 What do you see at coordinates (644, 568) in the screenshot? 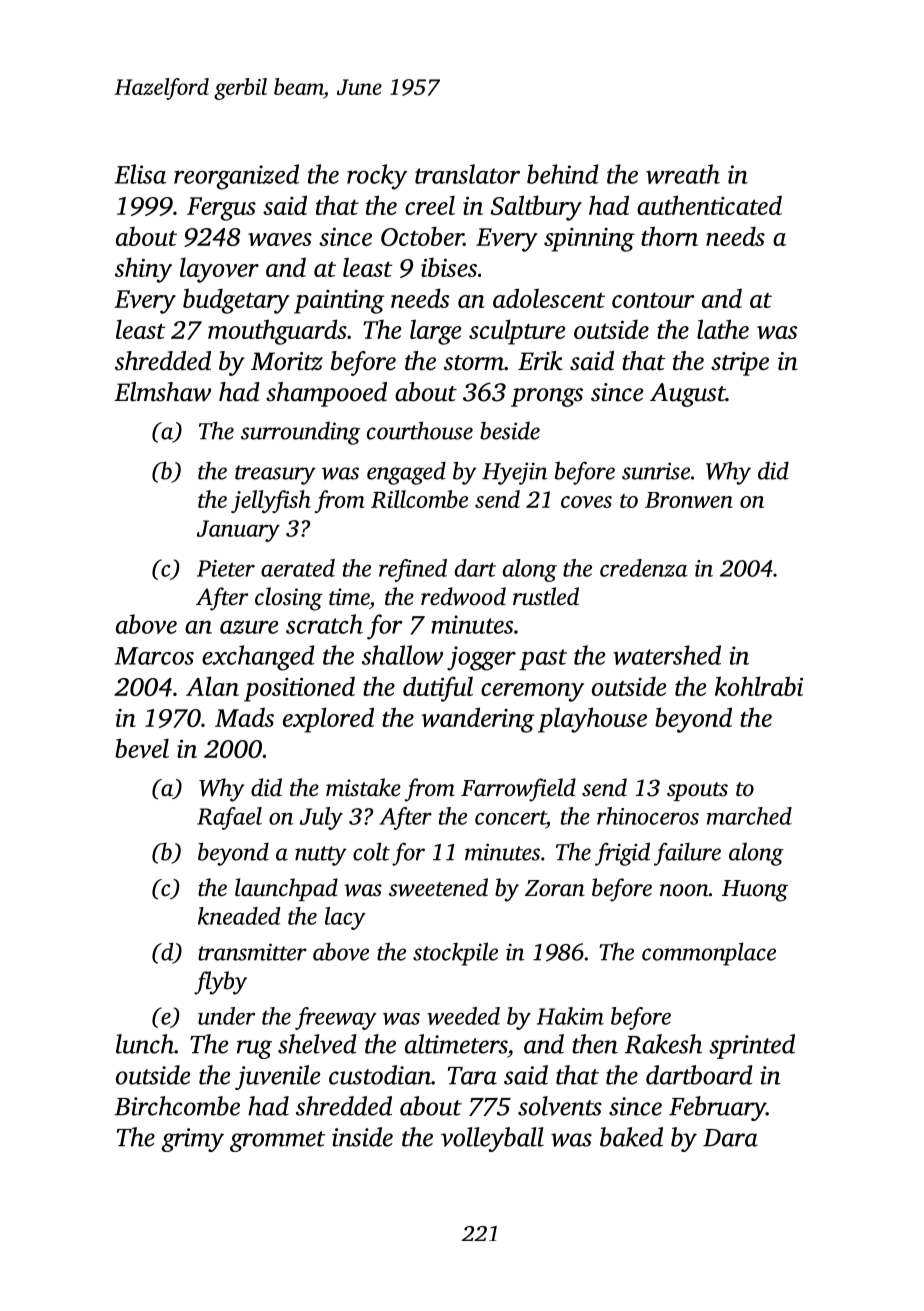
I see `credenza` at bounding box center [644, 568].
